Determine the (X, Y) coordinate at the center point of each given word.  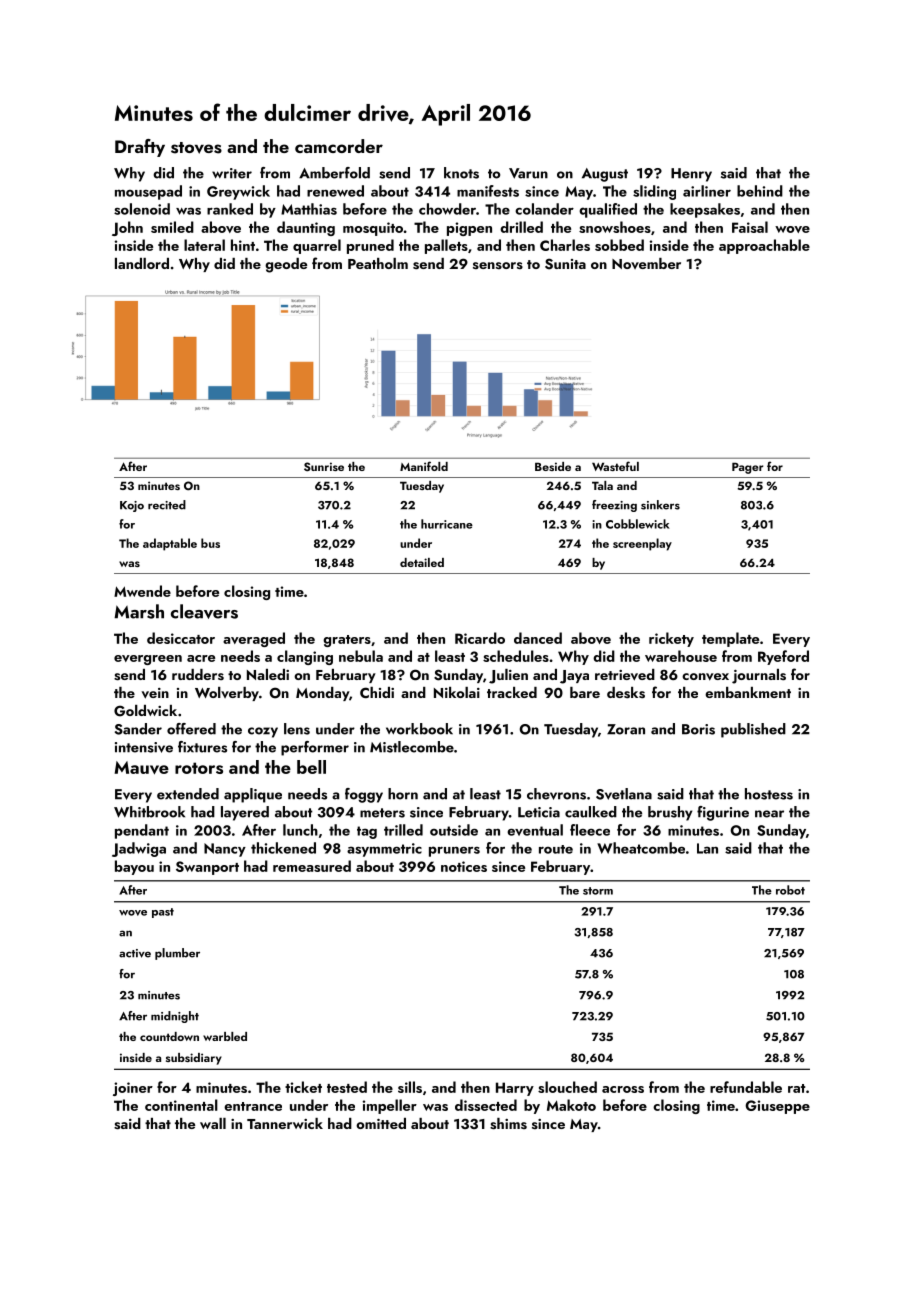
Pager (747, 468)
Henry (691, 175)
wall (213, 1123)
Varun (528, 173)
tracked (512, 692)
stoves (196, 148)
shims (508, 1124)
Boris (698, 729)
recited (167, 505)
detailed (422, 562)
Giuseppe (777, 1107)
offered (191, 729)
